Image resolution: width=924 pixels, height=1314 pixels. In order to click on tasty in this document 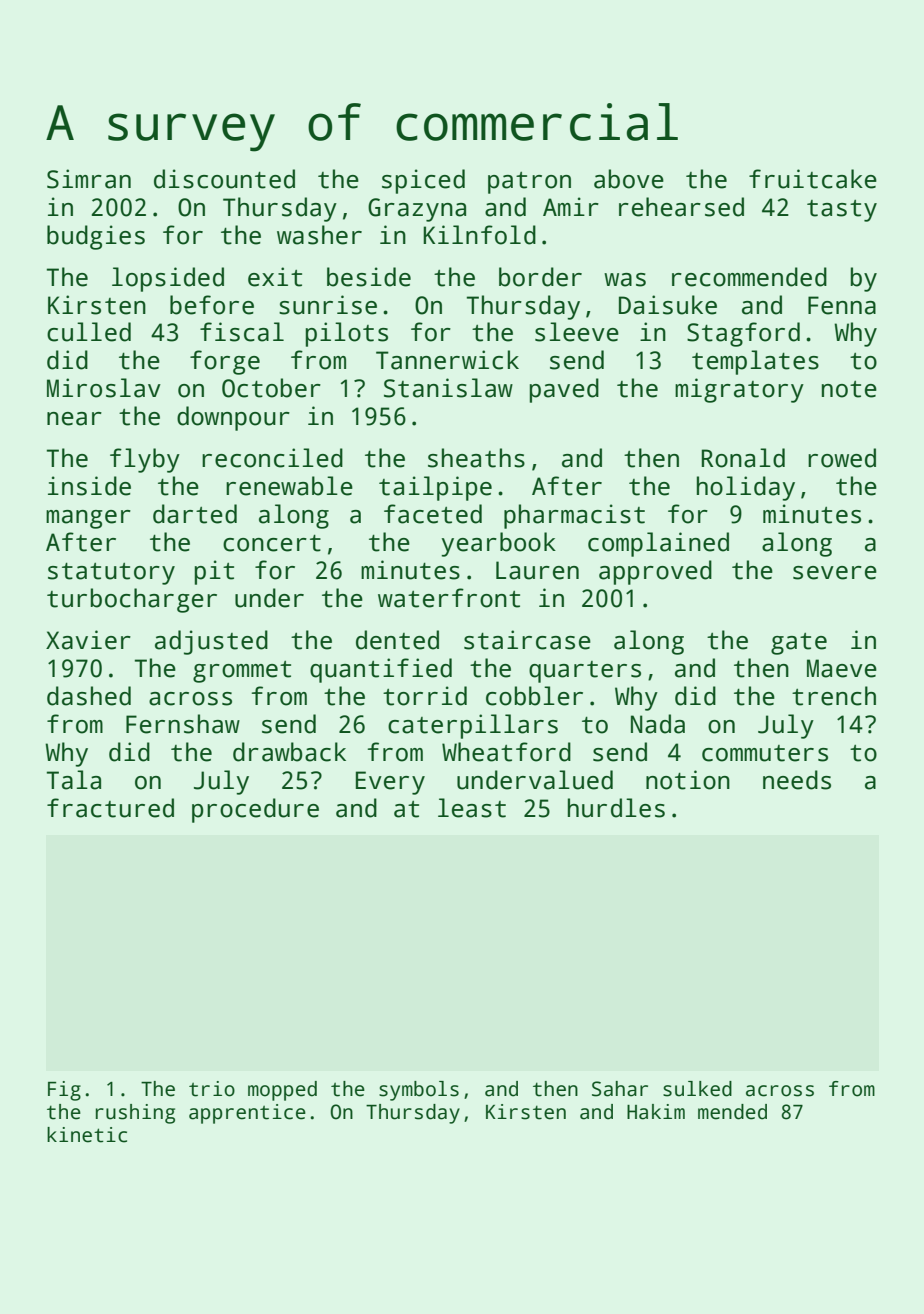, I will do `click(842, 211)`.
